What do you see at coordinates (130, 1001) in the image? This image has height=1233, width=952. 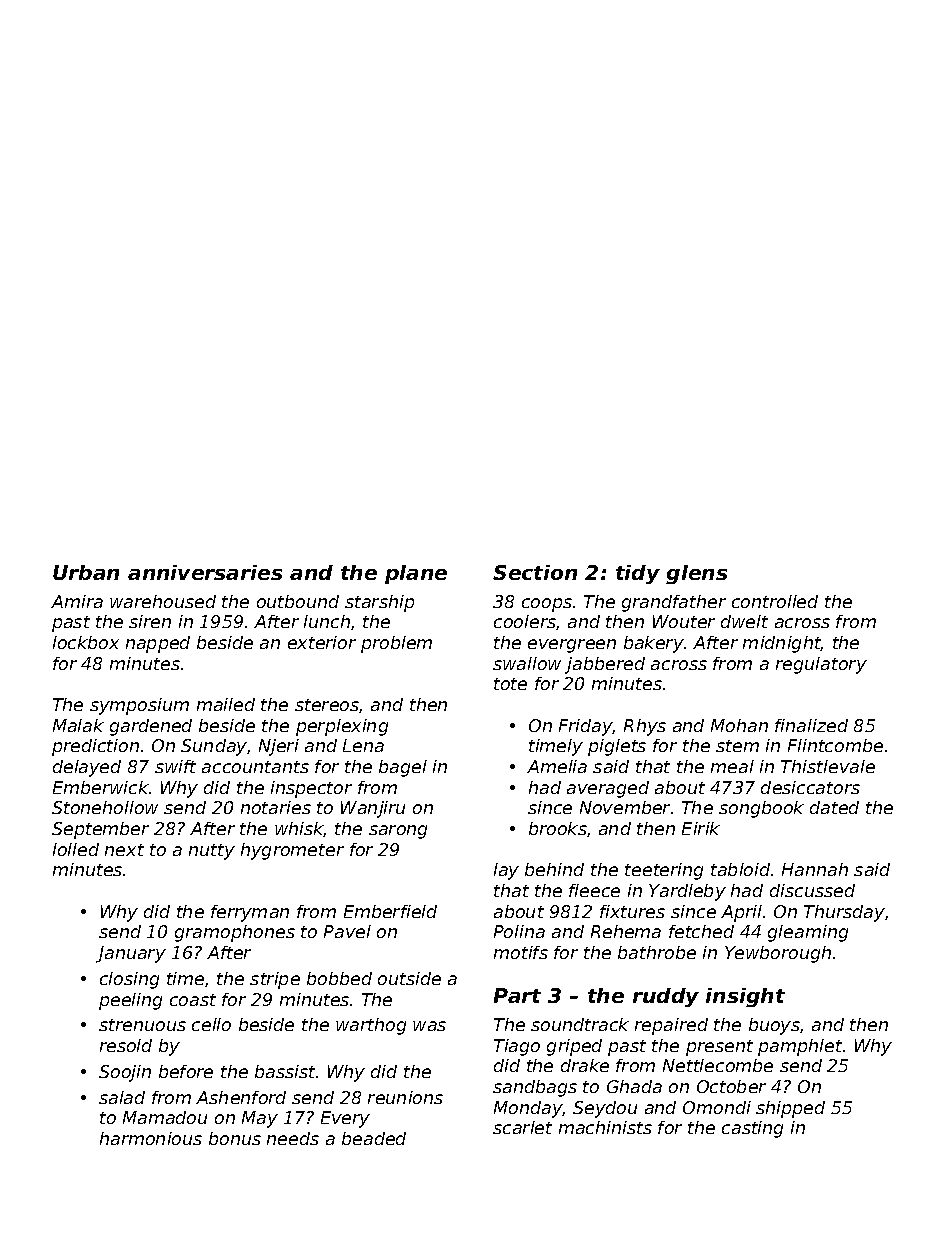 I see `peeling` at bounding box center [130, 1001].
